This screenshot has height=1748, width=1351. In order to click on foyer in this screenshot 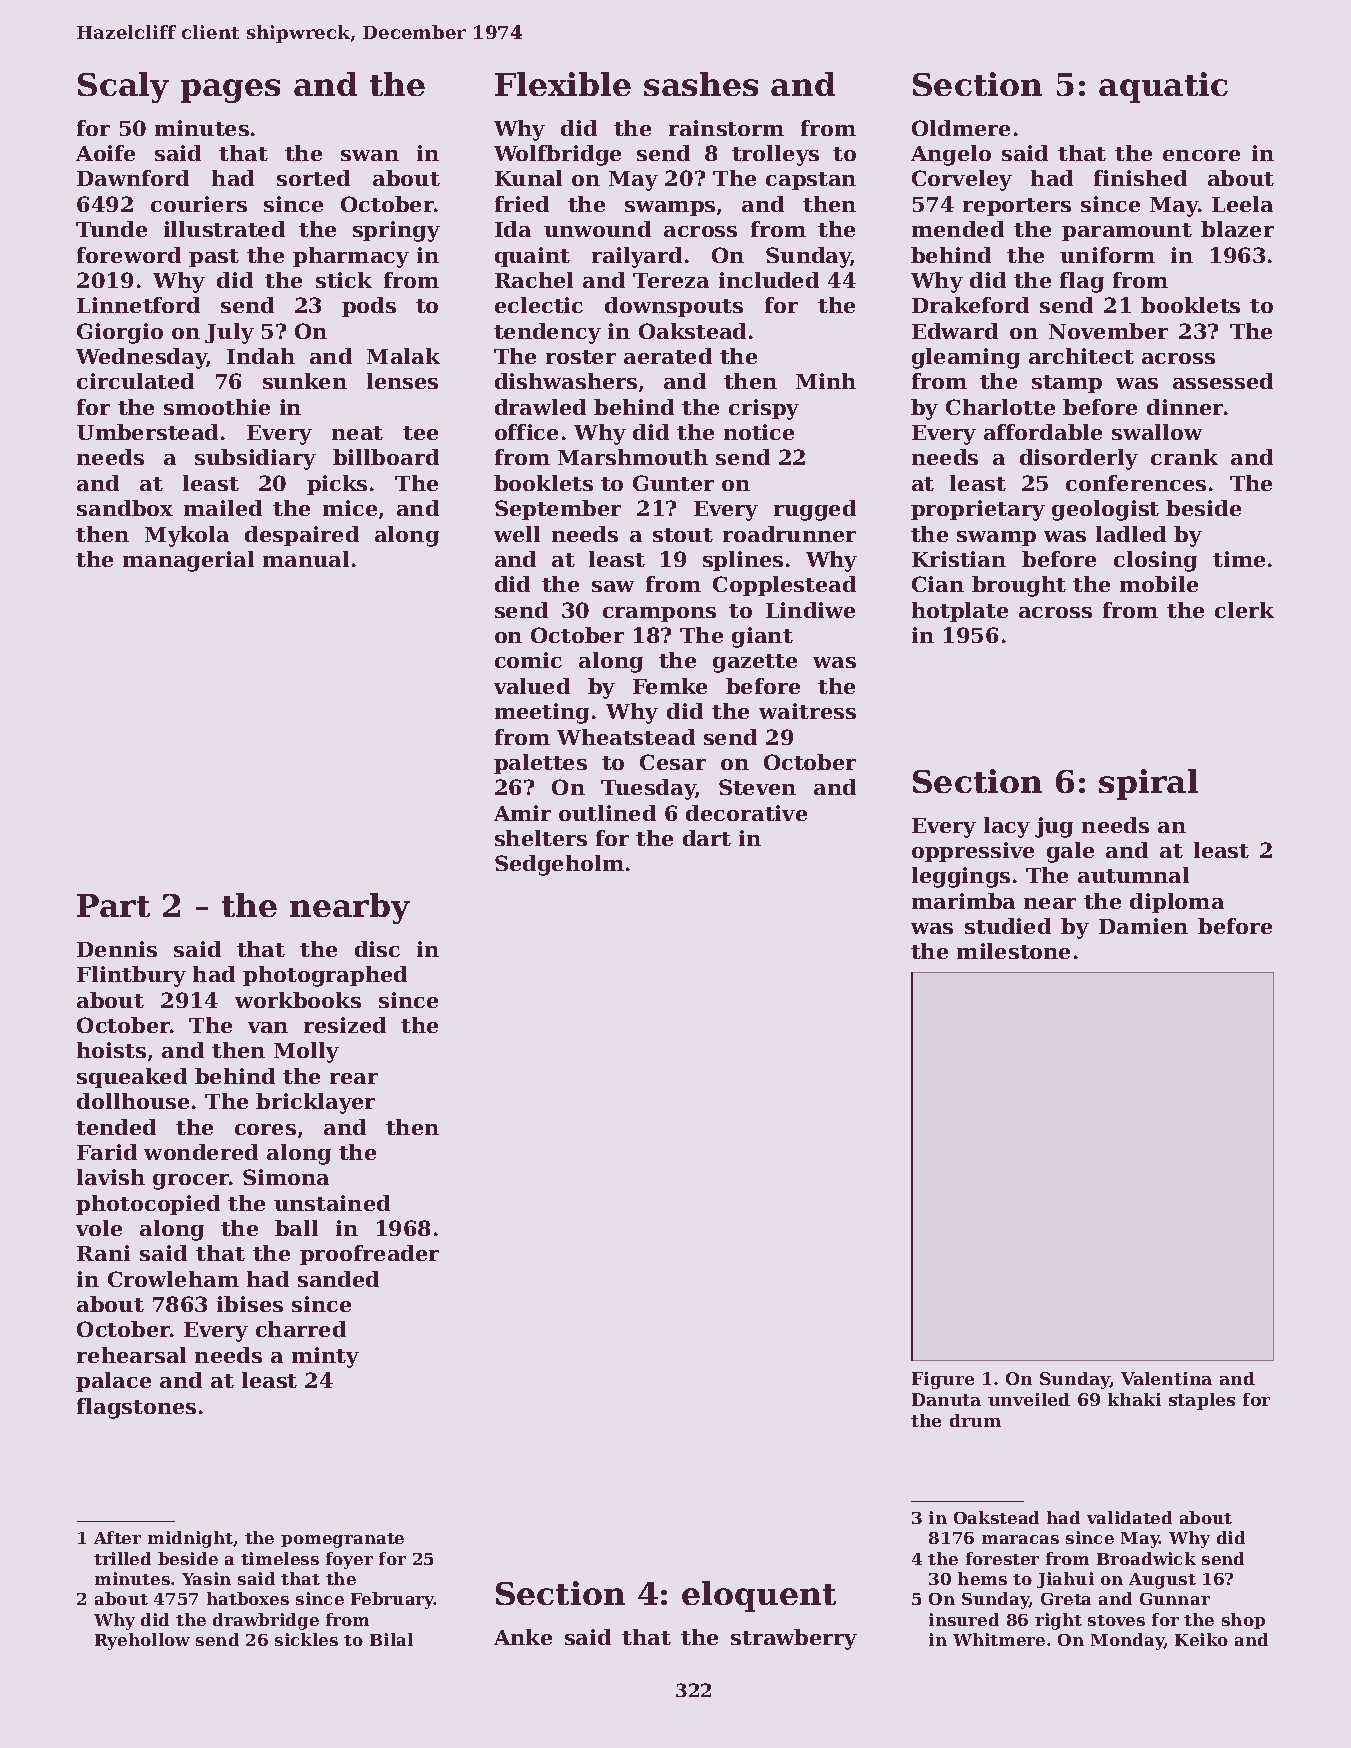, I will do `click(349, 1560)`.
